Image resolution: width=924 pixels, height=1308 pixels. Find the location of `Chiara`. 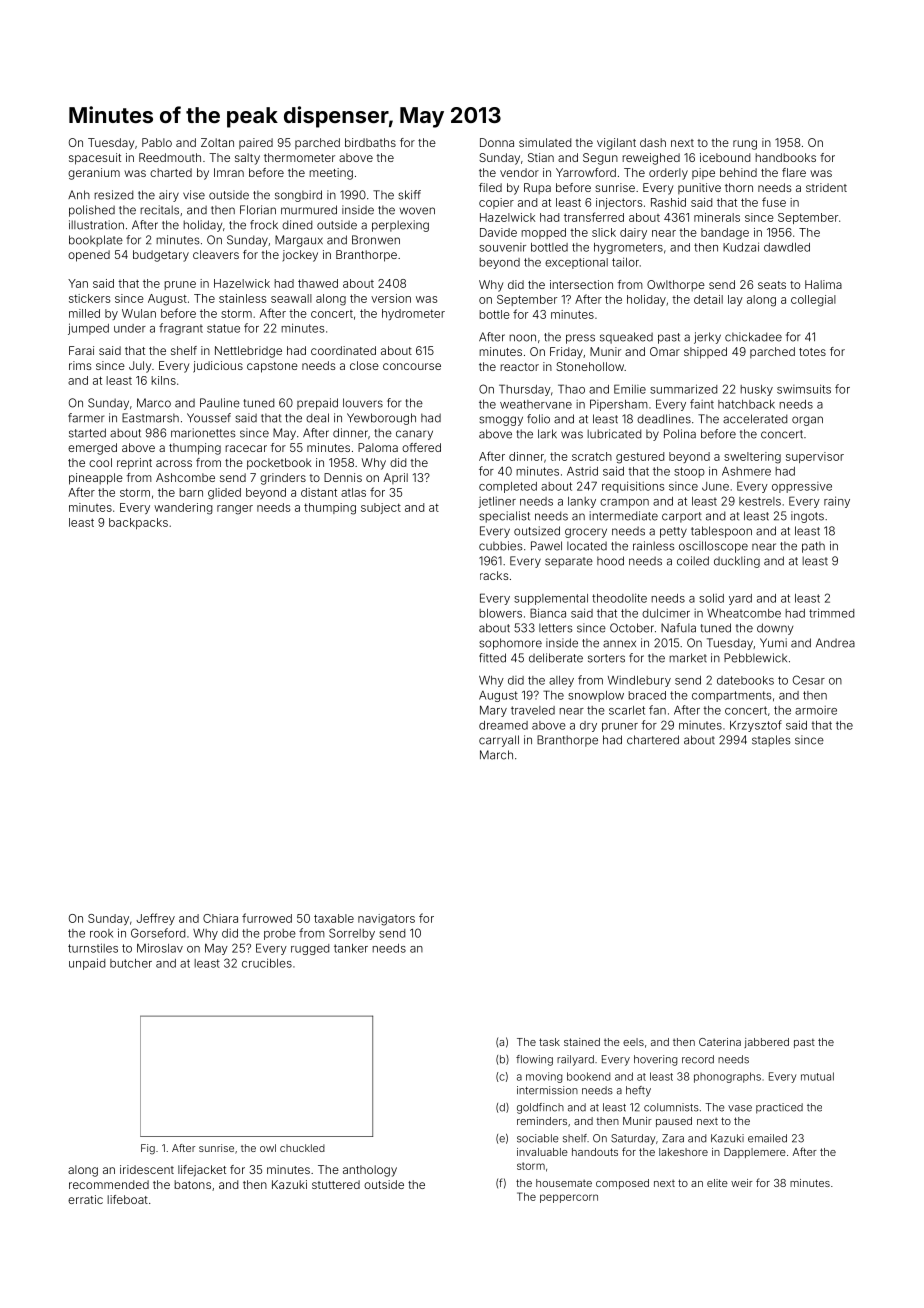

Chiara is located at coordinates (220, 918).
